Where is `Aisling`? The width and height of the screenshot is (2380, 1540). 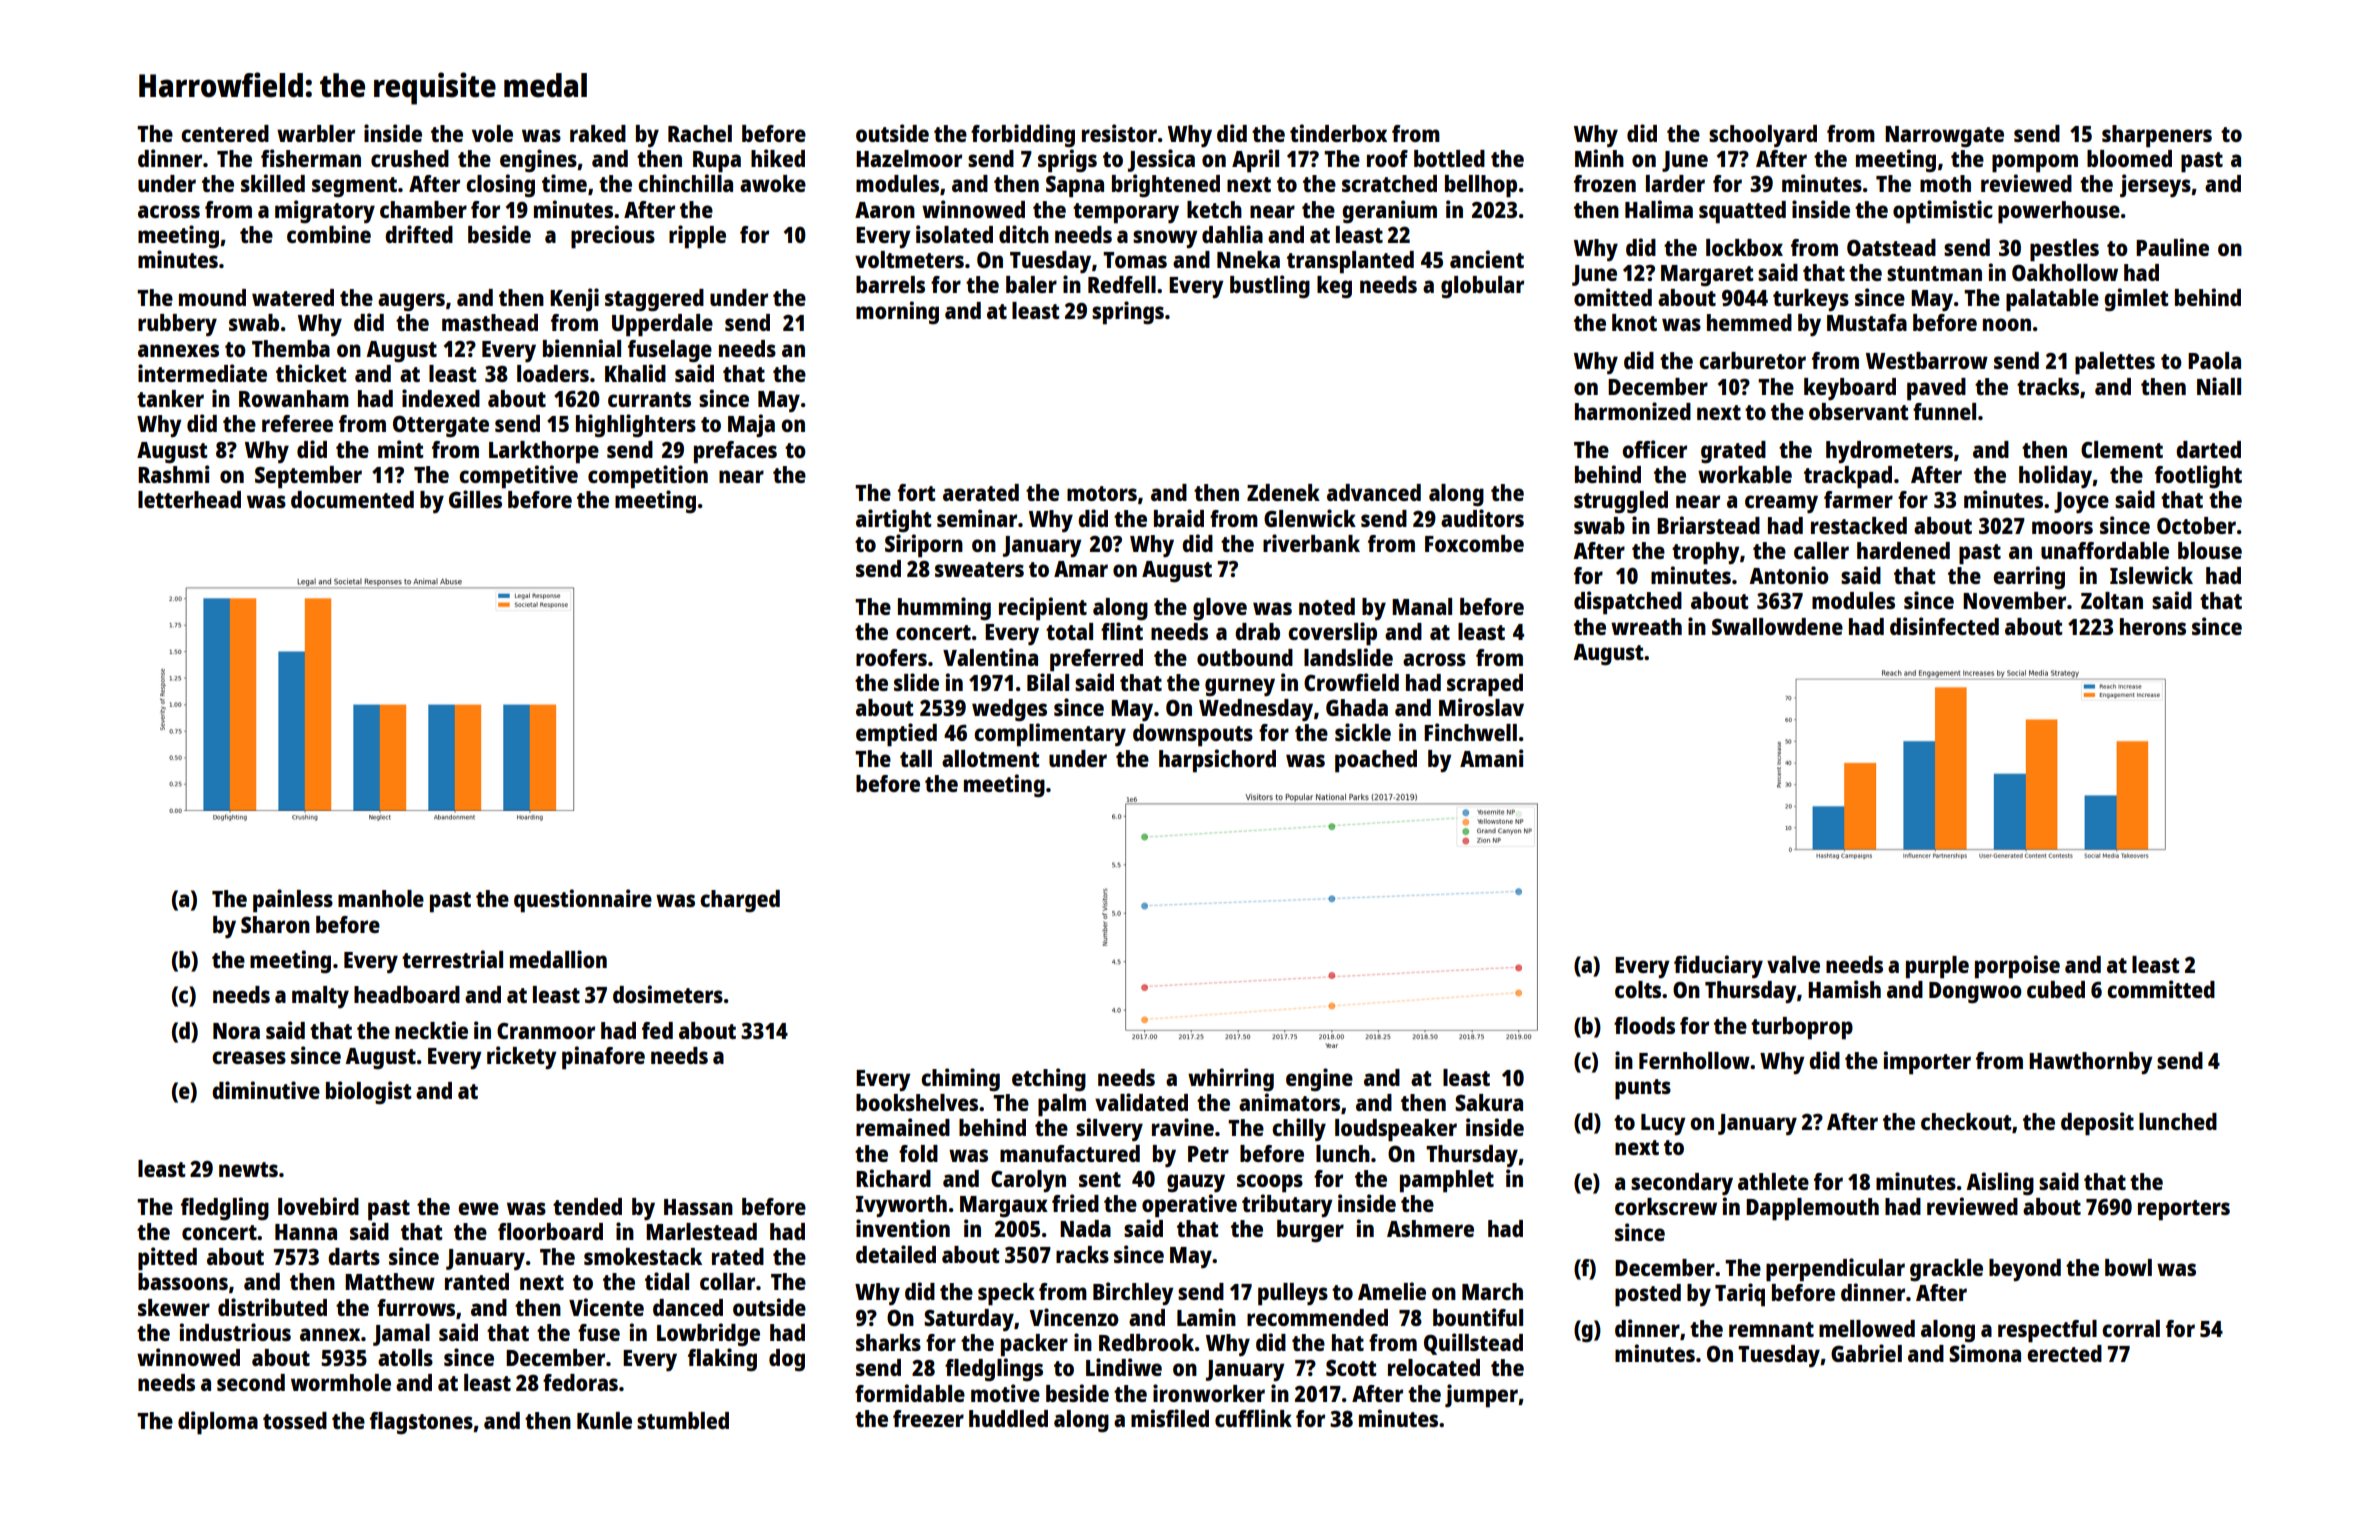 Aisling is located at coordinates (2000, 1184).
